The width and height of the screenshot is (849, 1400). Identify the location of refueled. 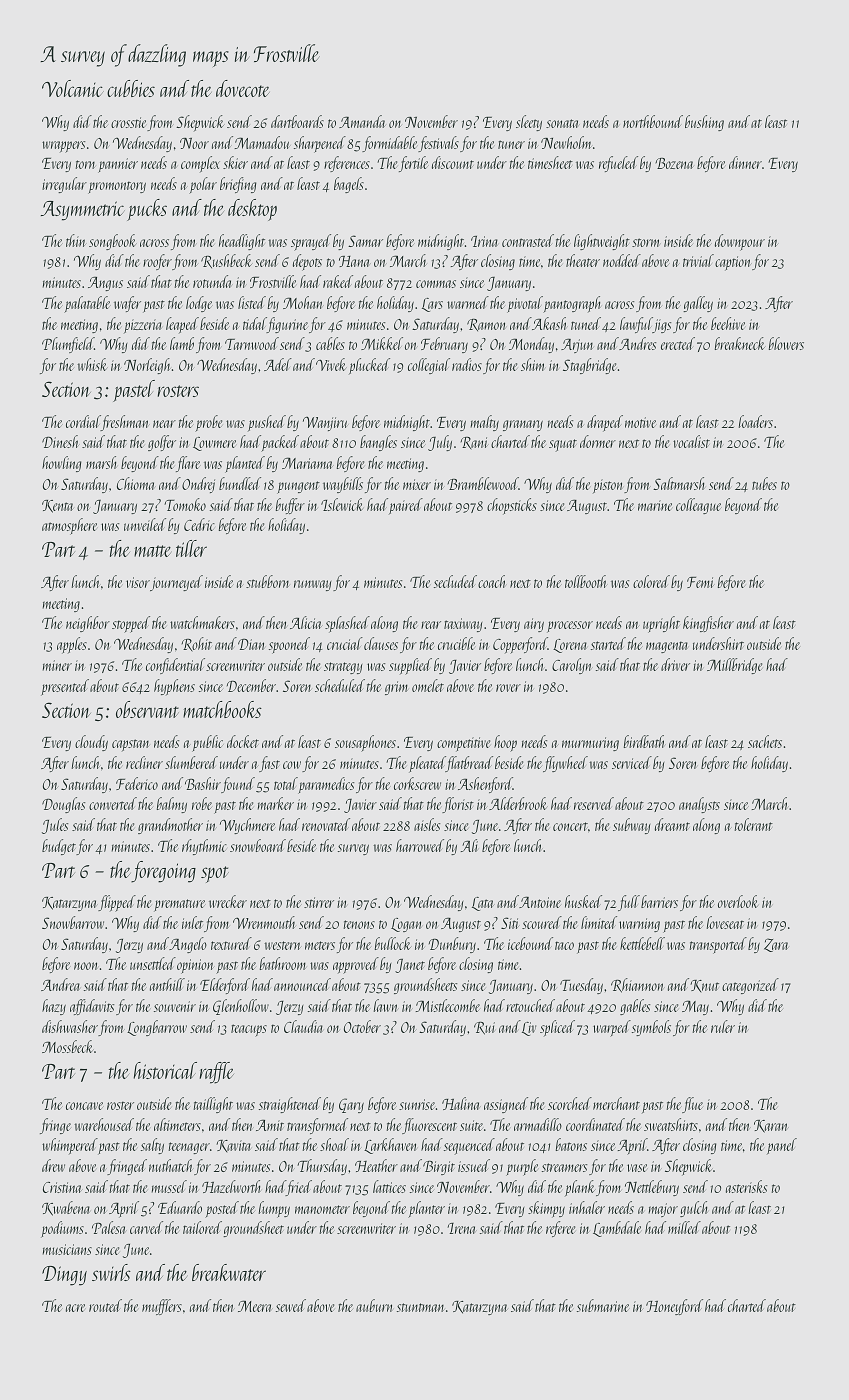
(618, 164).
